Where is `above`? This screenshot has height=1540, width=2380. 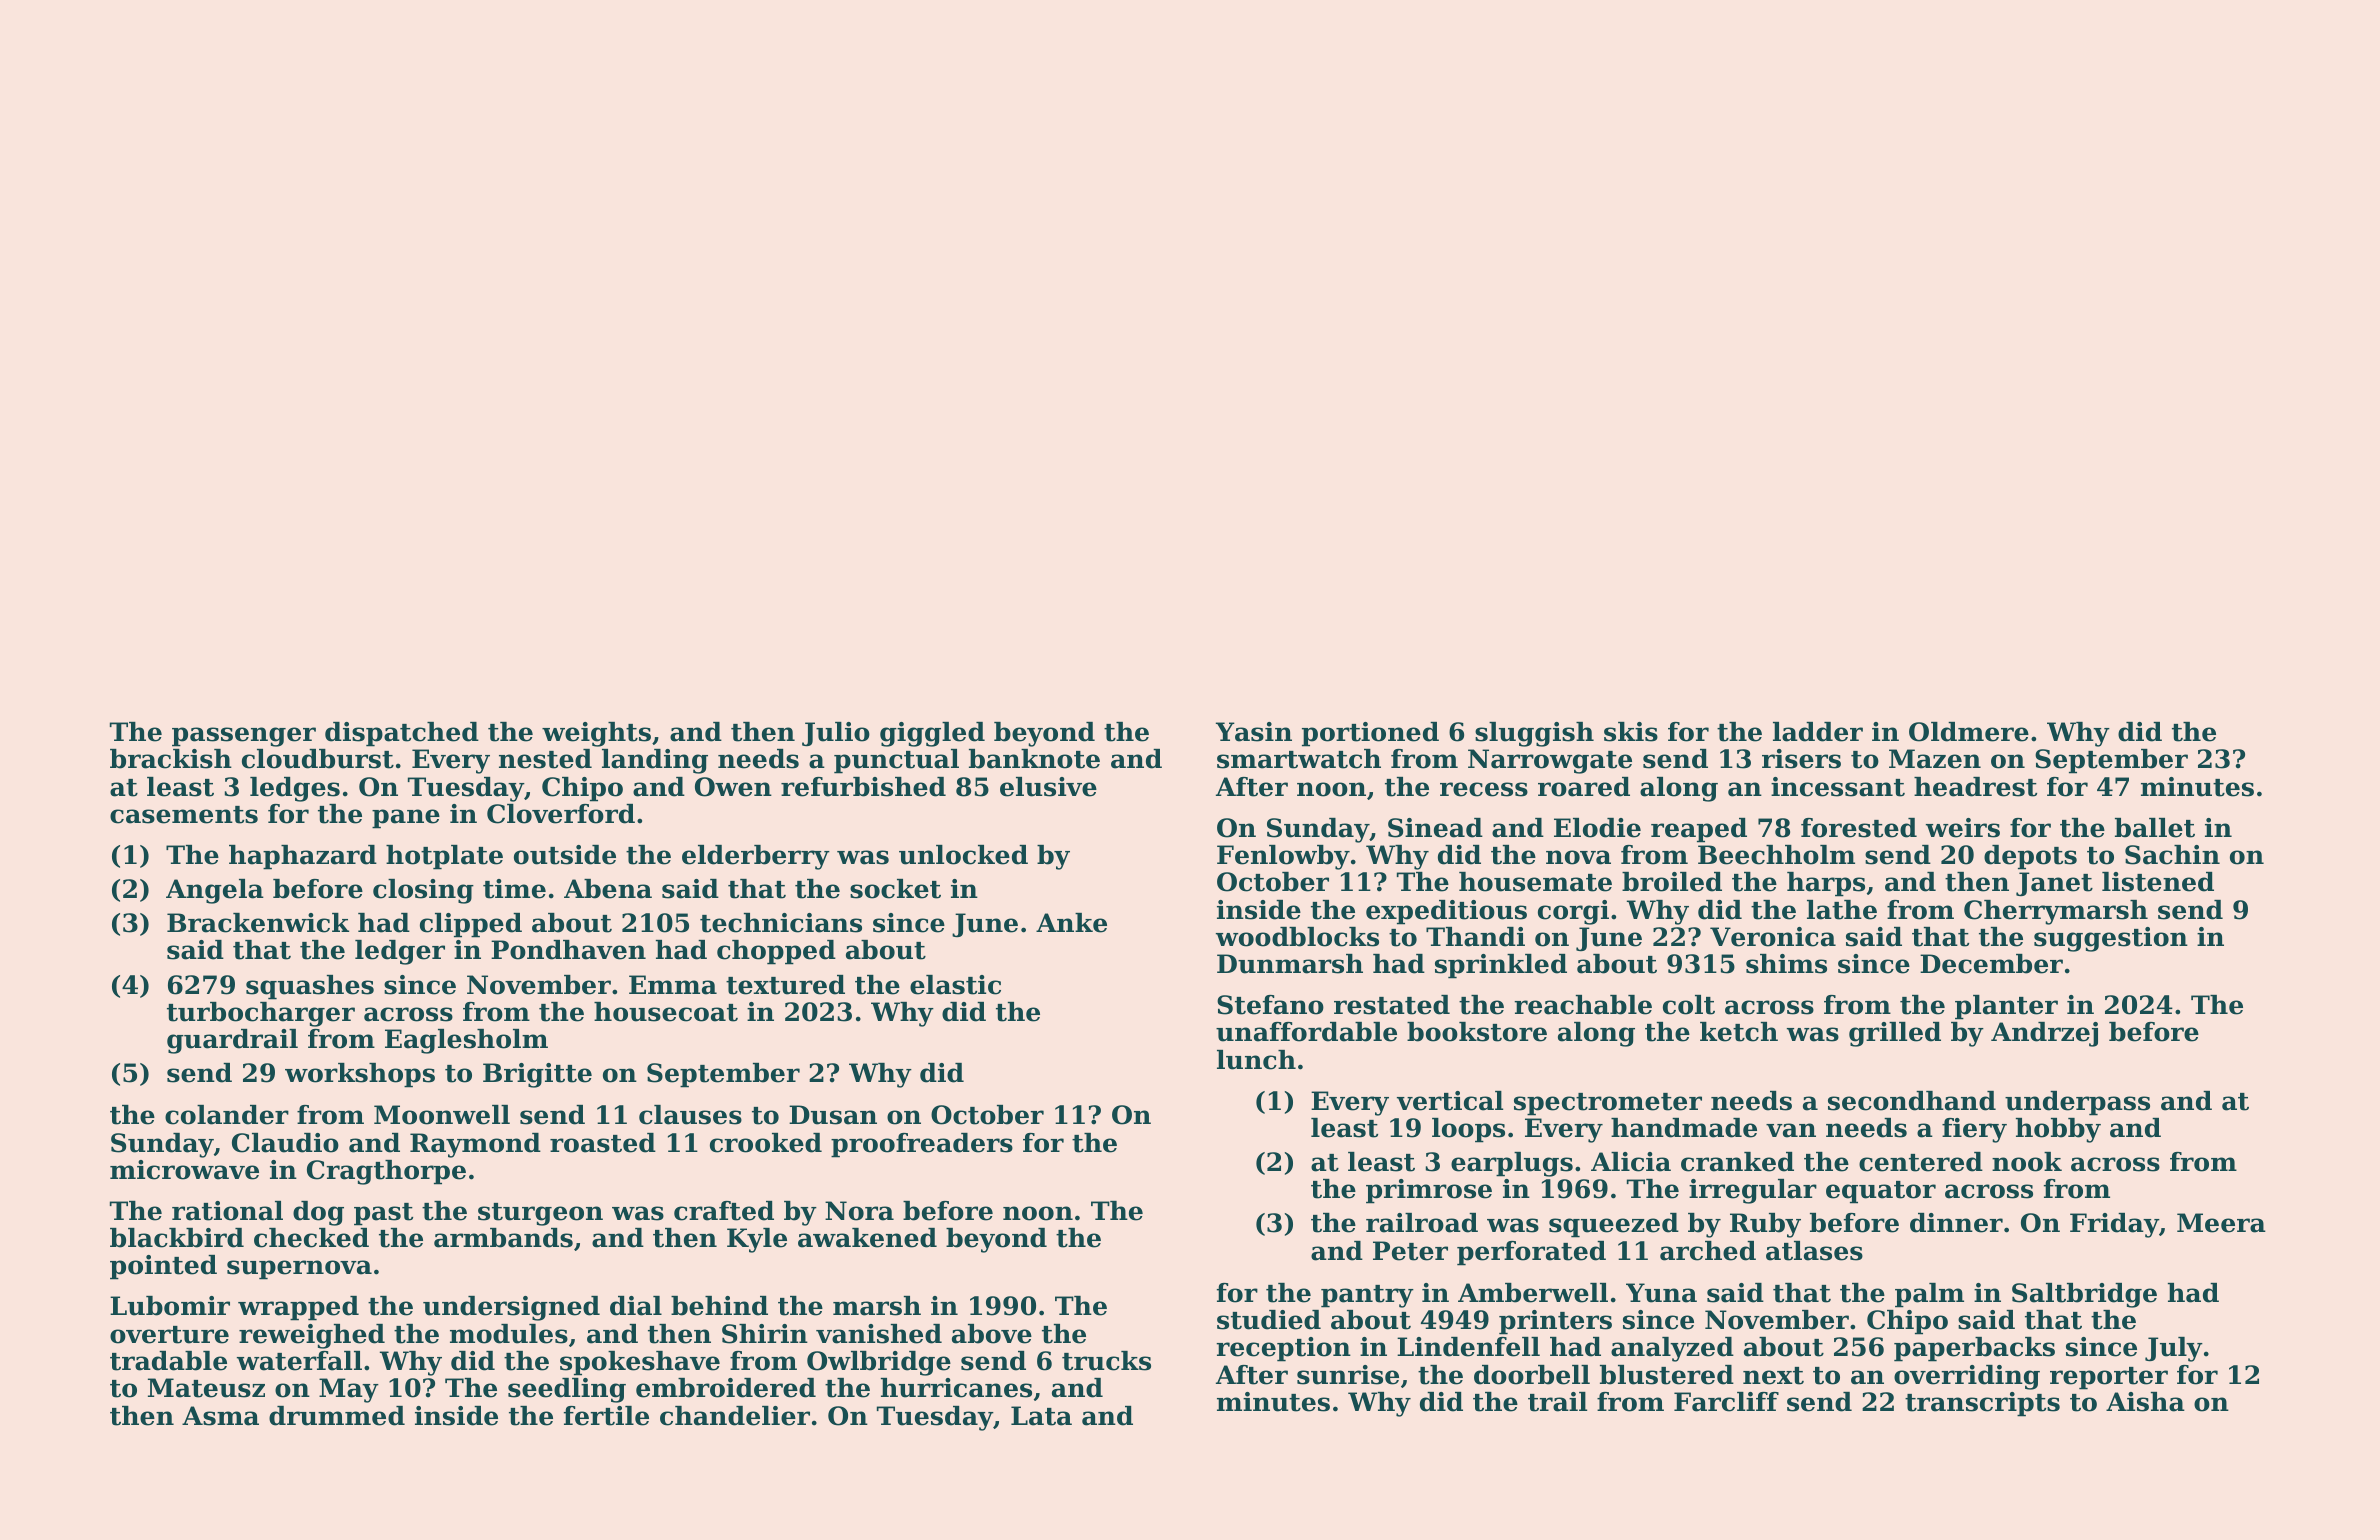
above is located at coordinates (992, 1334).
